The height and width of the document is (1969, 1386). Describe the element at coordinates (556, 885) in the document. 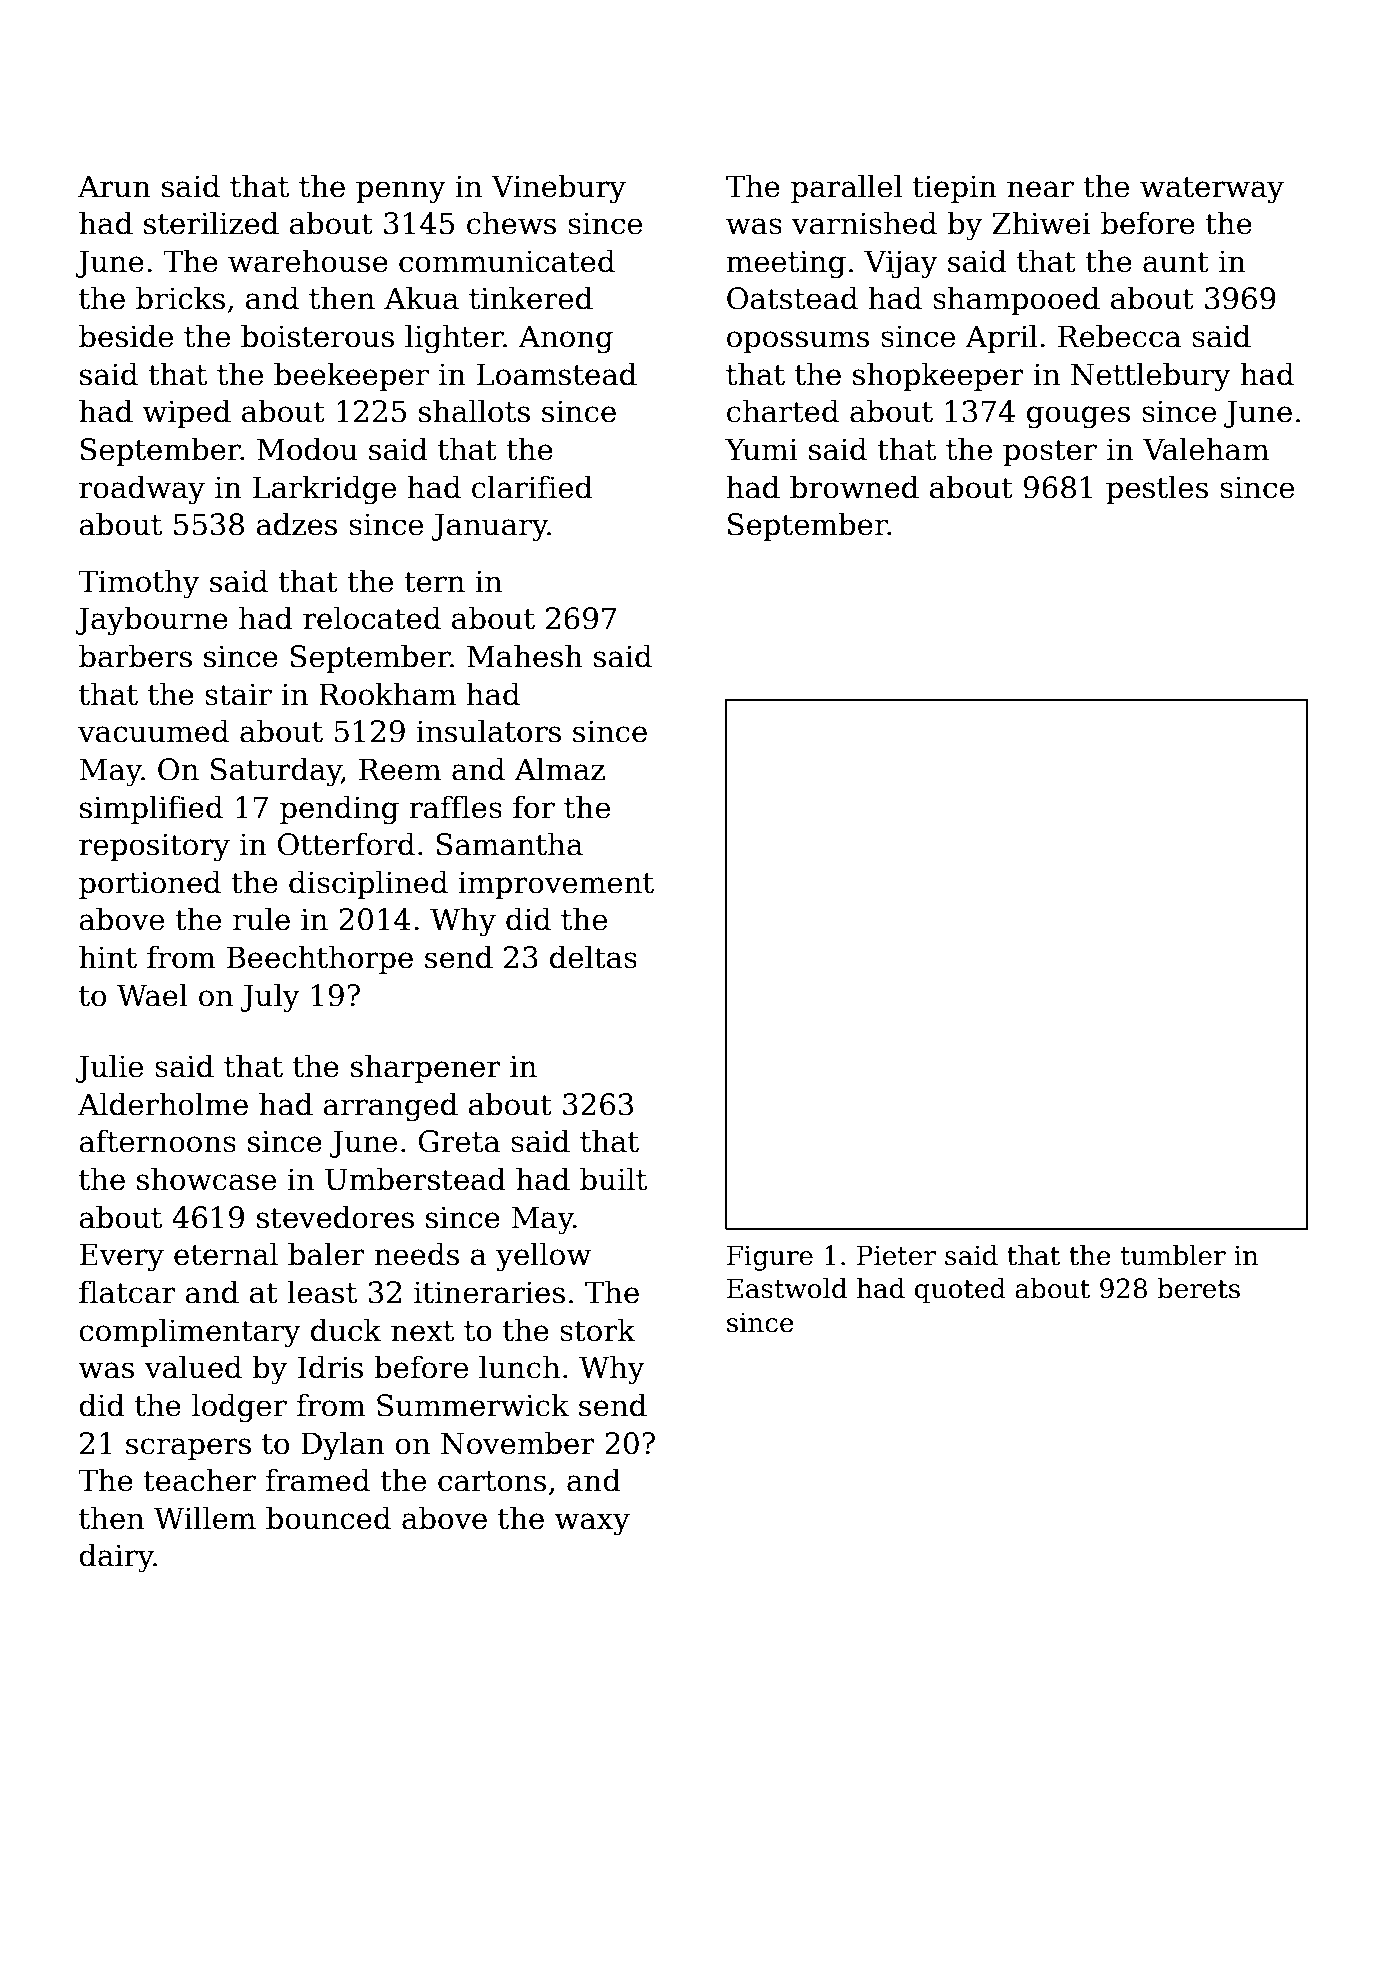

I see `improvement` at that location.
